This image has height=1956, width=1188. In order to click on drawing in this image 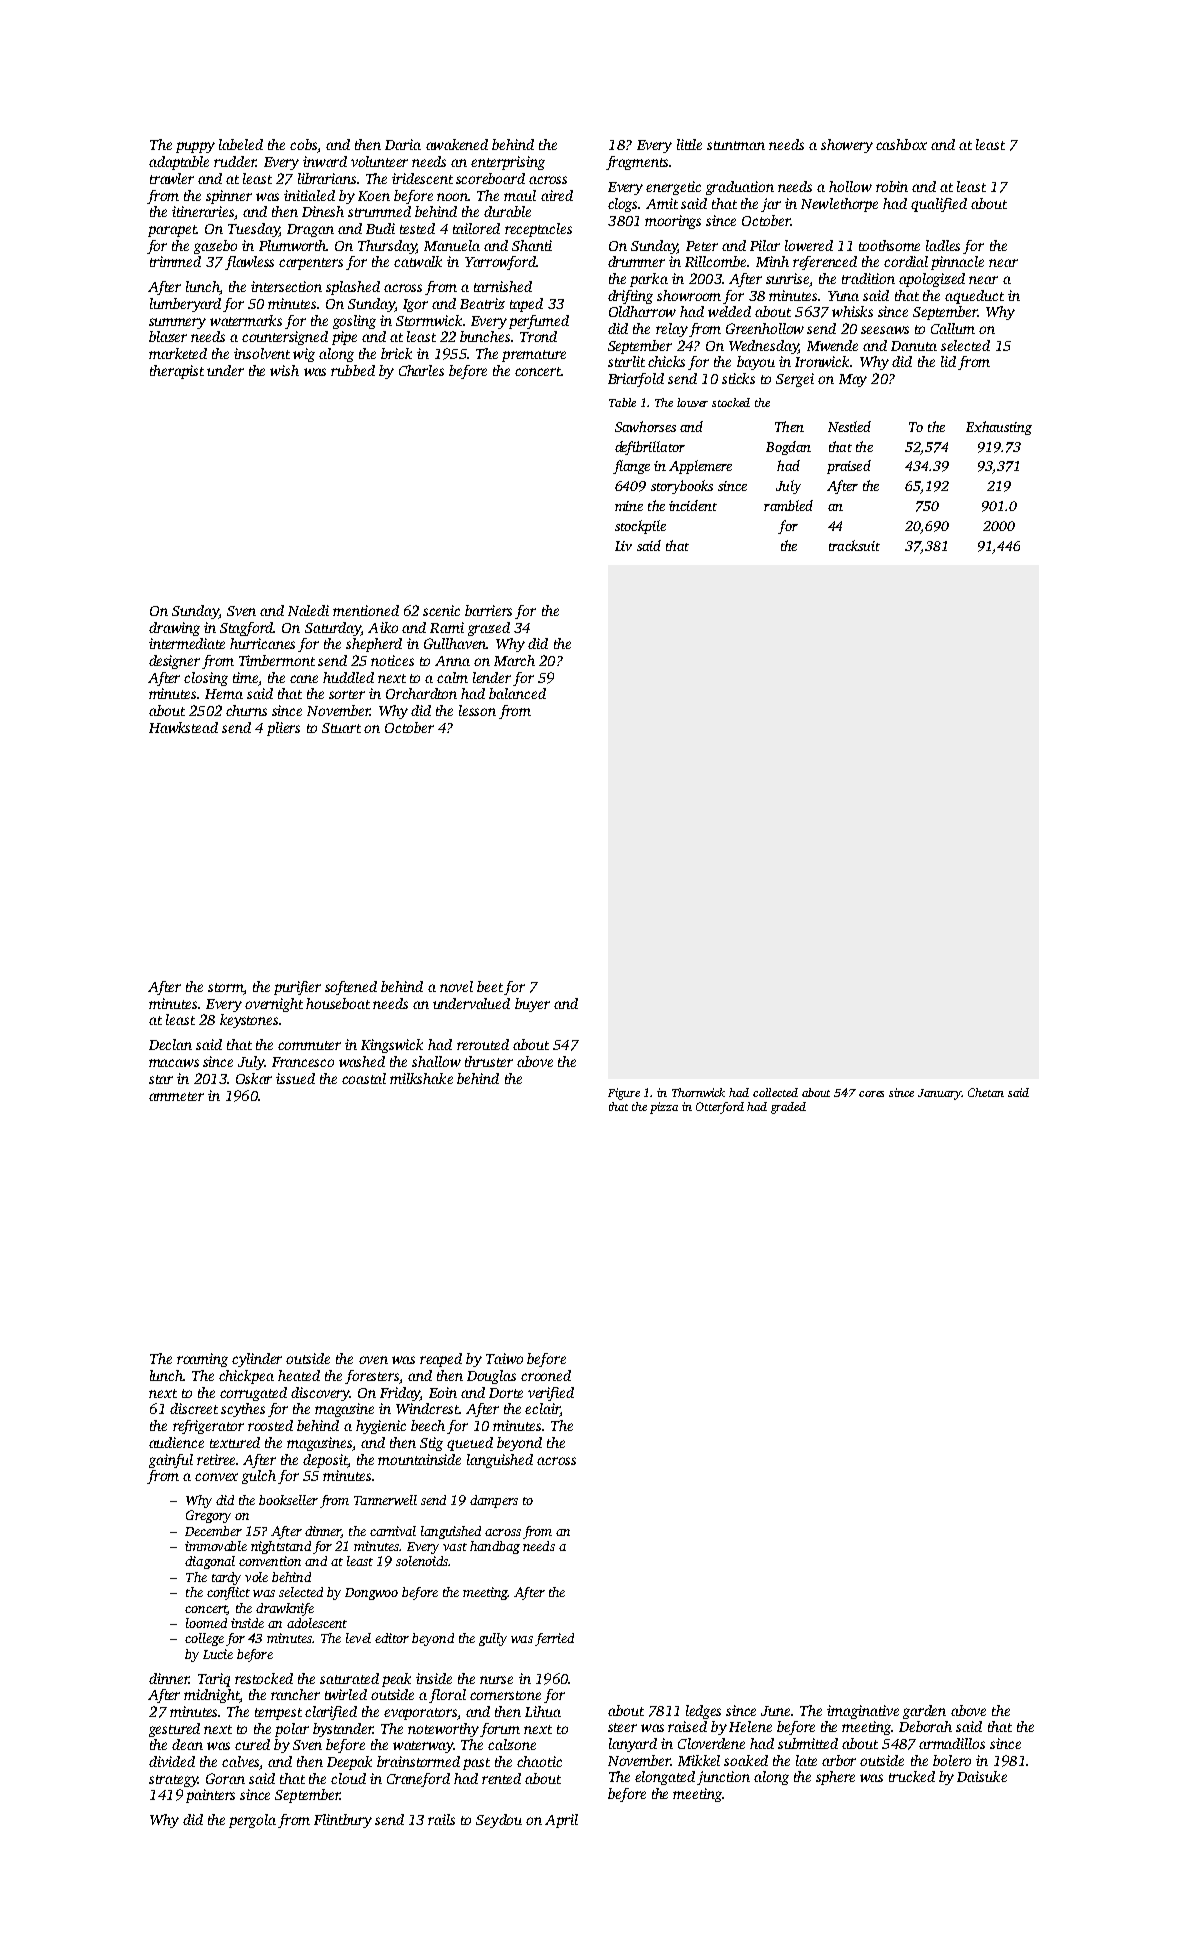, I will do `click(174, 629)`.
